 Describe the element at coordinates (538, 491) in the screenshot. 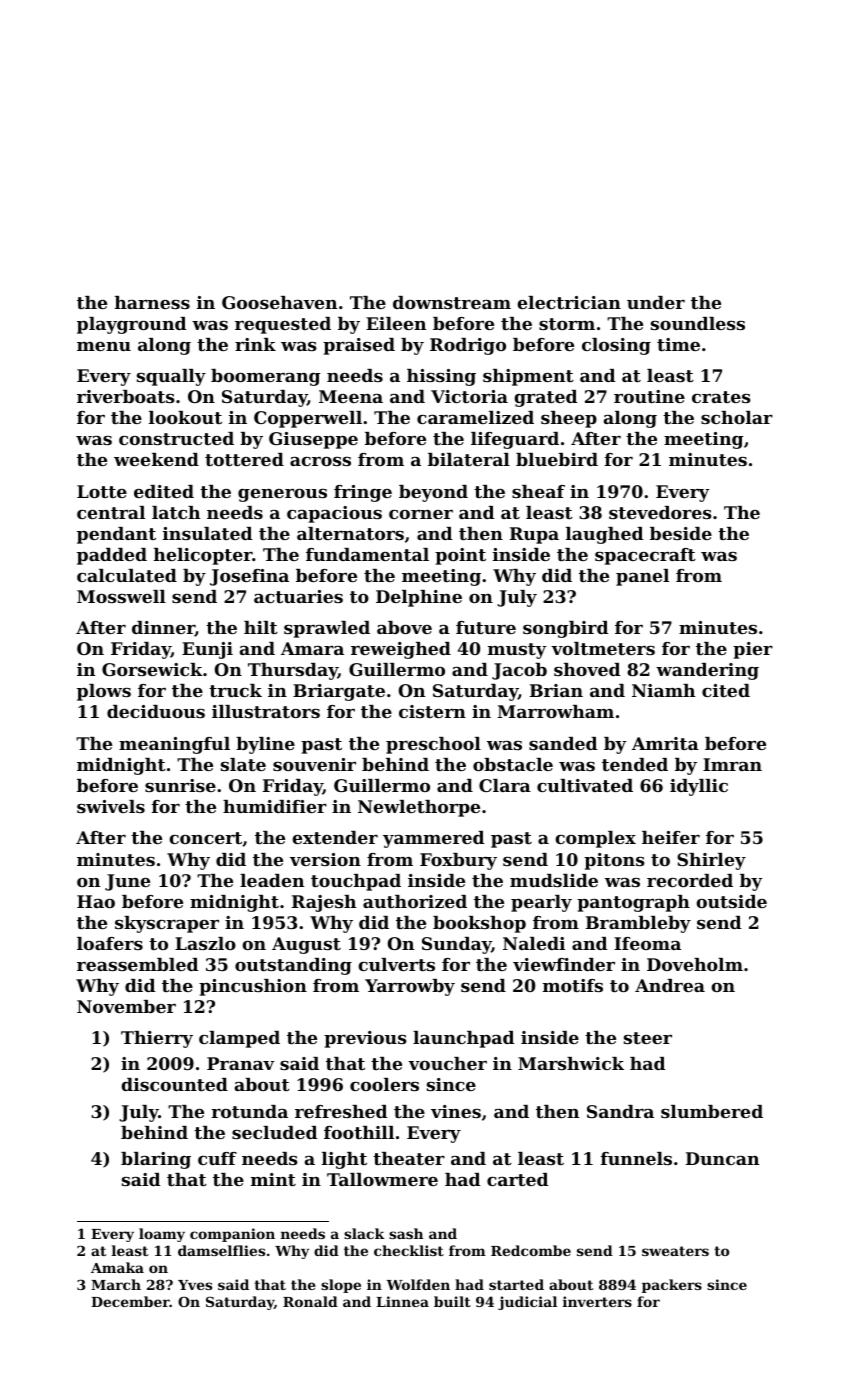

I see `sheaf` at that location.
